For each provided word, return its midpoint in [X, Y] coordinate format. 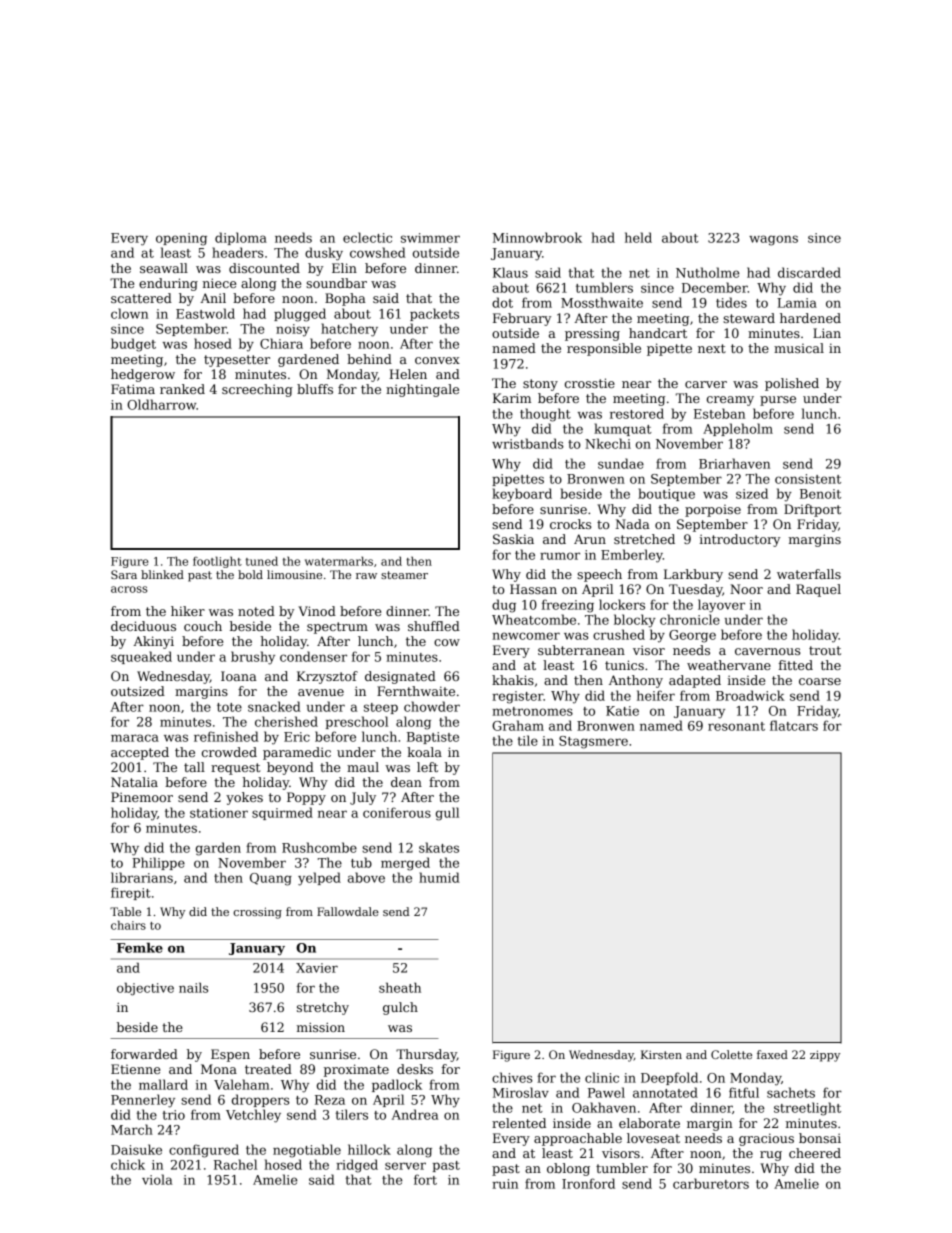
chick [128, 1164]
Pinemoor [142, 797]
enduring [168, 284]
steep [381, 708]
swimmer [430, 238]
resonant [736, 726]
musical [799, 348]
